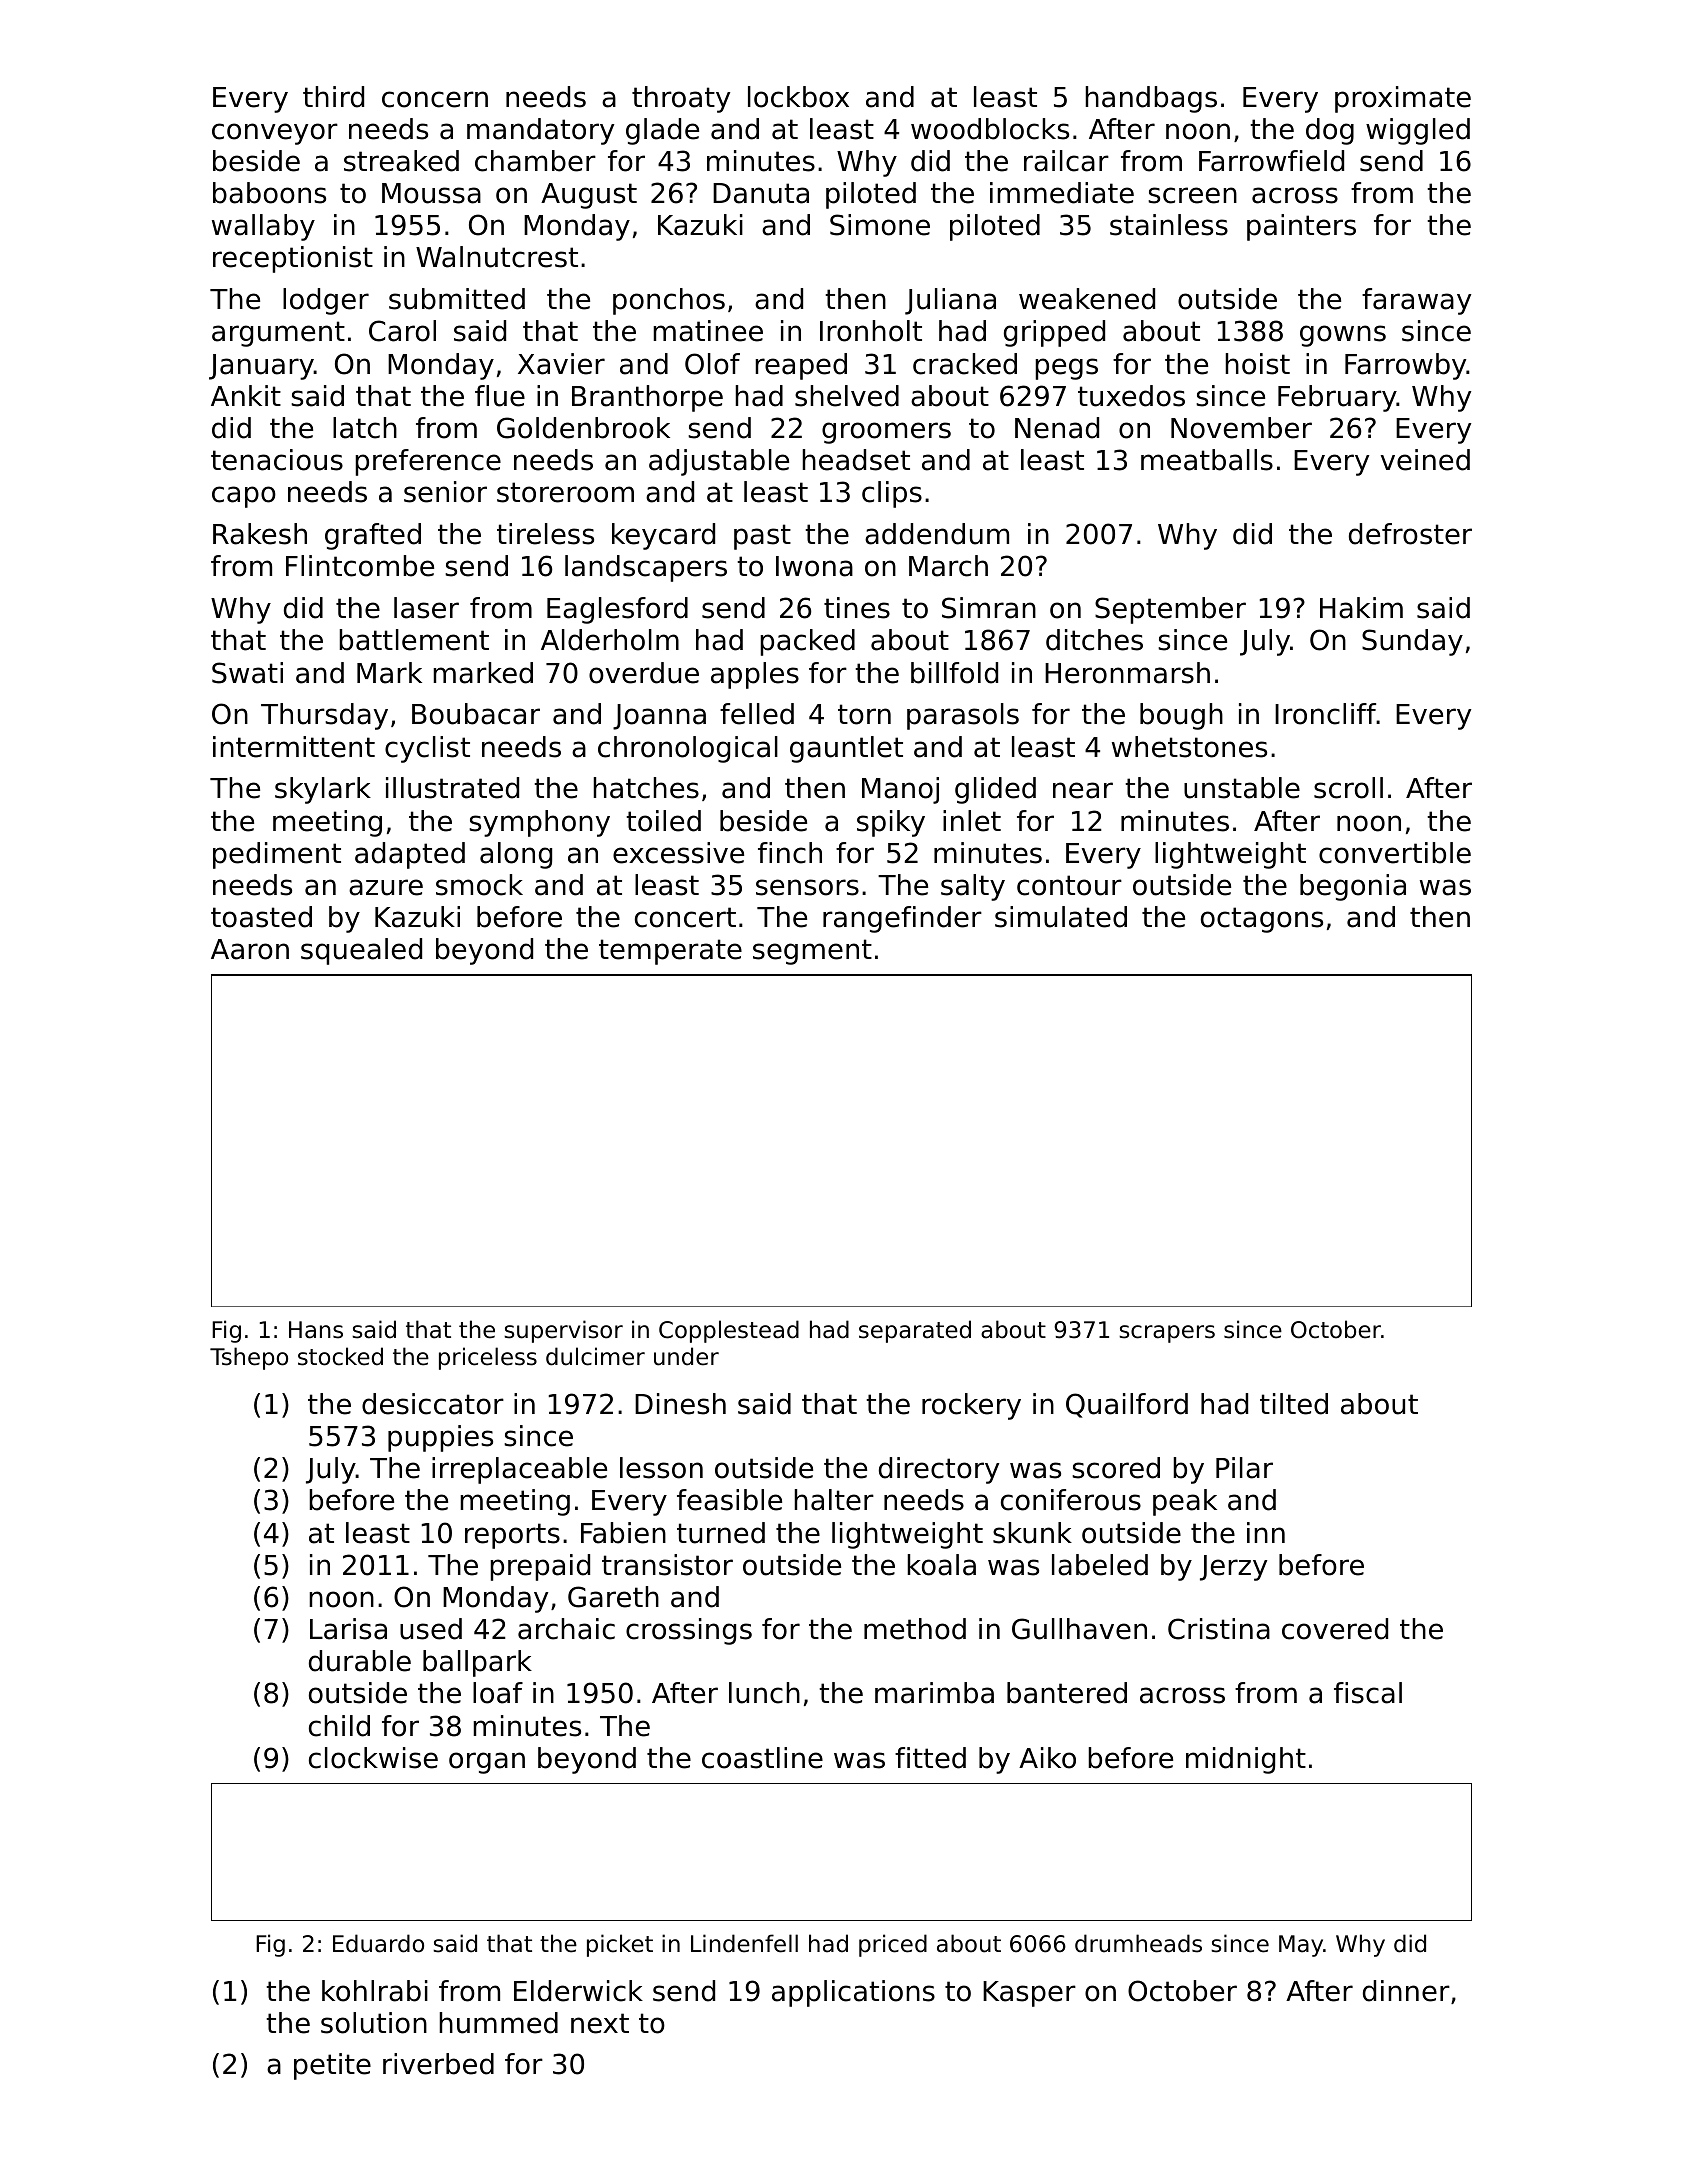 This document has width=1683, height=2178. I want to click on fiscal, so click(1368, 1693).
